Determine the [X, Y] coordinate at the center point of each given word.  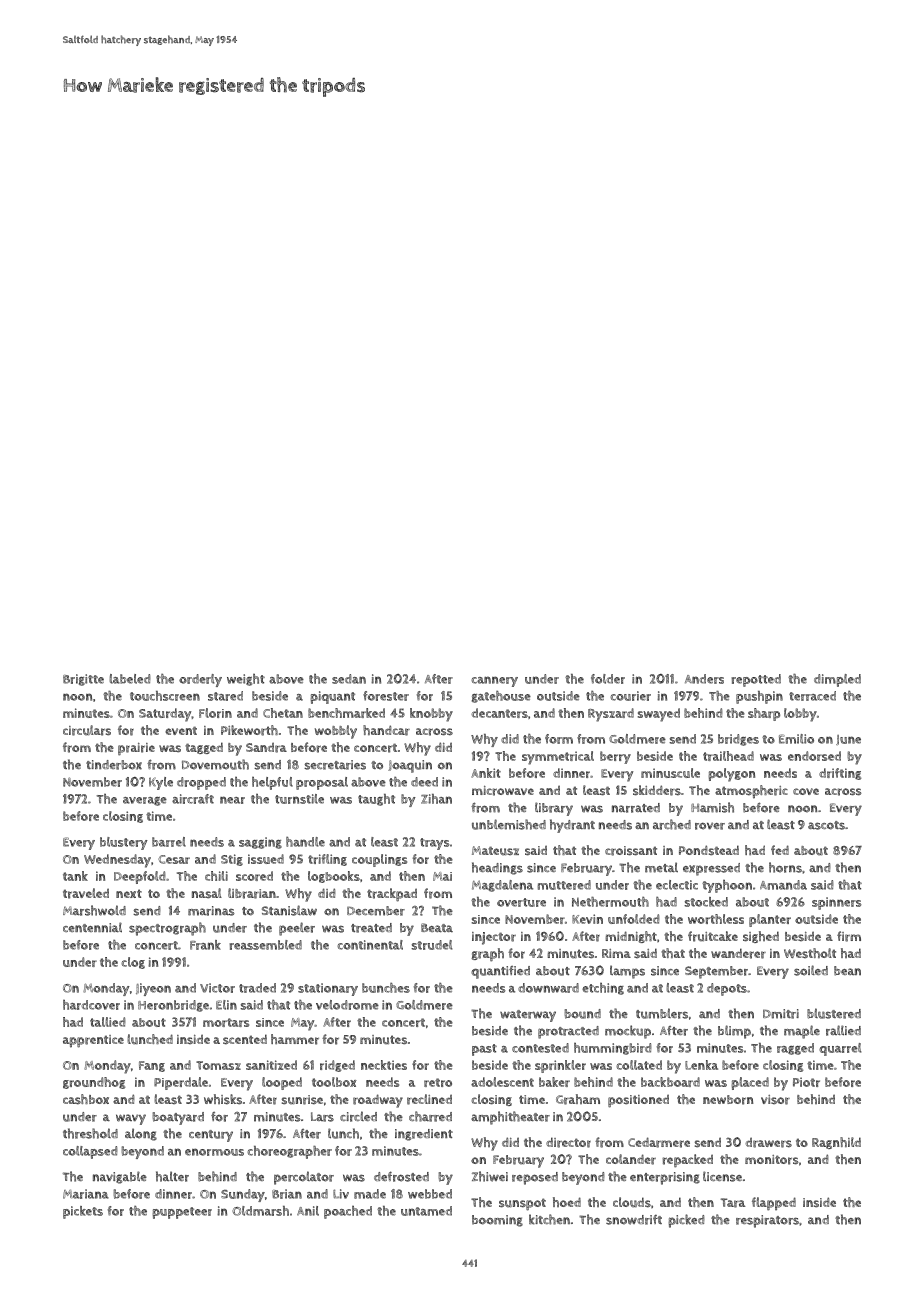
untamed [426, 1211]
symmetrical [558, 758]
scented [245, 1039]
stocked [706, 902]
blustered [834, 1013]
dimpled [837, 680]
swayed [659, 715]
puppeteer [182, 1213]
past [484, 1050]
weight [246, 680]
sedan [349, 679]
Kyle [161, 783]
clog [133, 963]
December [376, 911]
